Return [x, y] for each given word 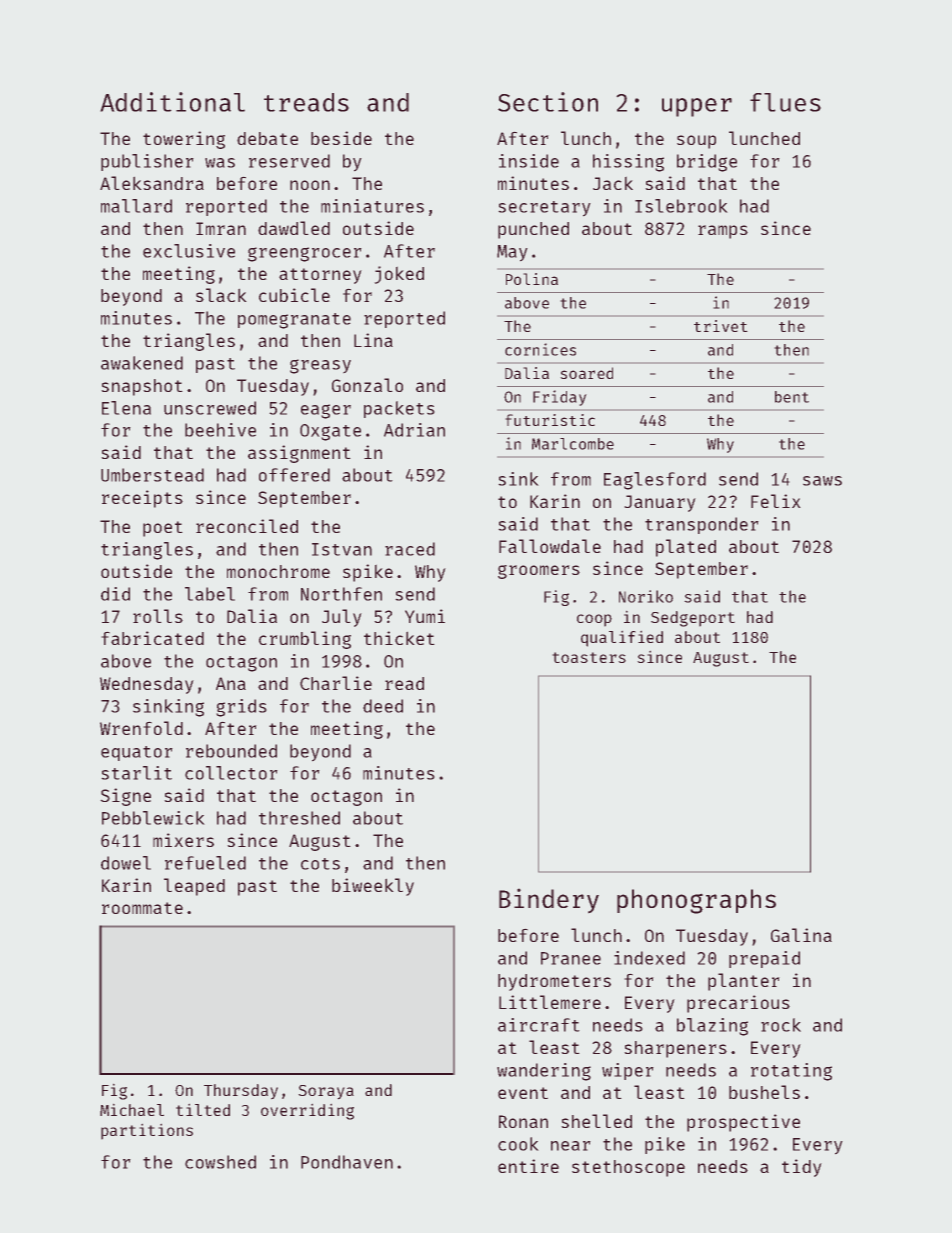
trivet [721, 326]
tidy [802, 1168]
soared [586, 373]
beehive [220, 430]
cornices [540, 349]
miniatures [372, 206]
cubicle [294, 295]
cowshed [220, 1162]
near [571, 1146]
